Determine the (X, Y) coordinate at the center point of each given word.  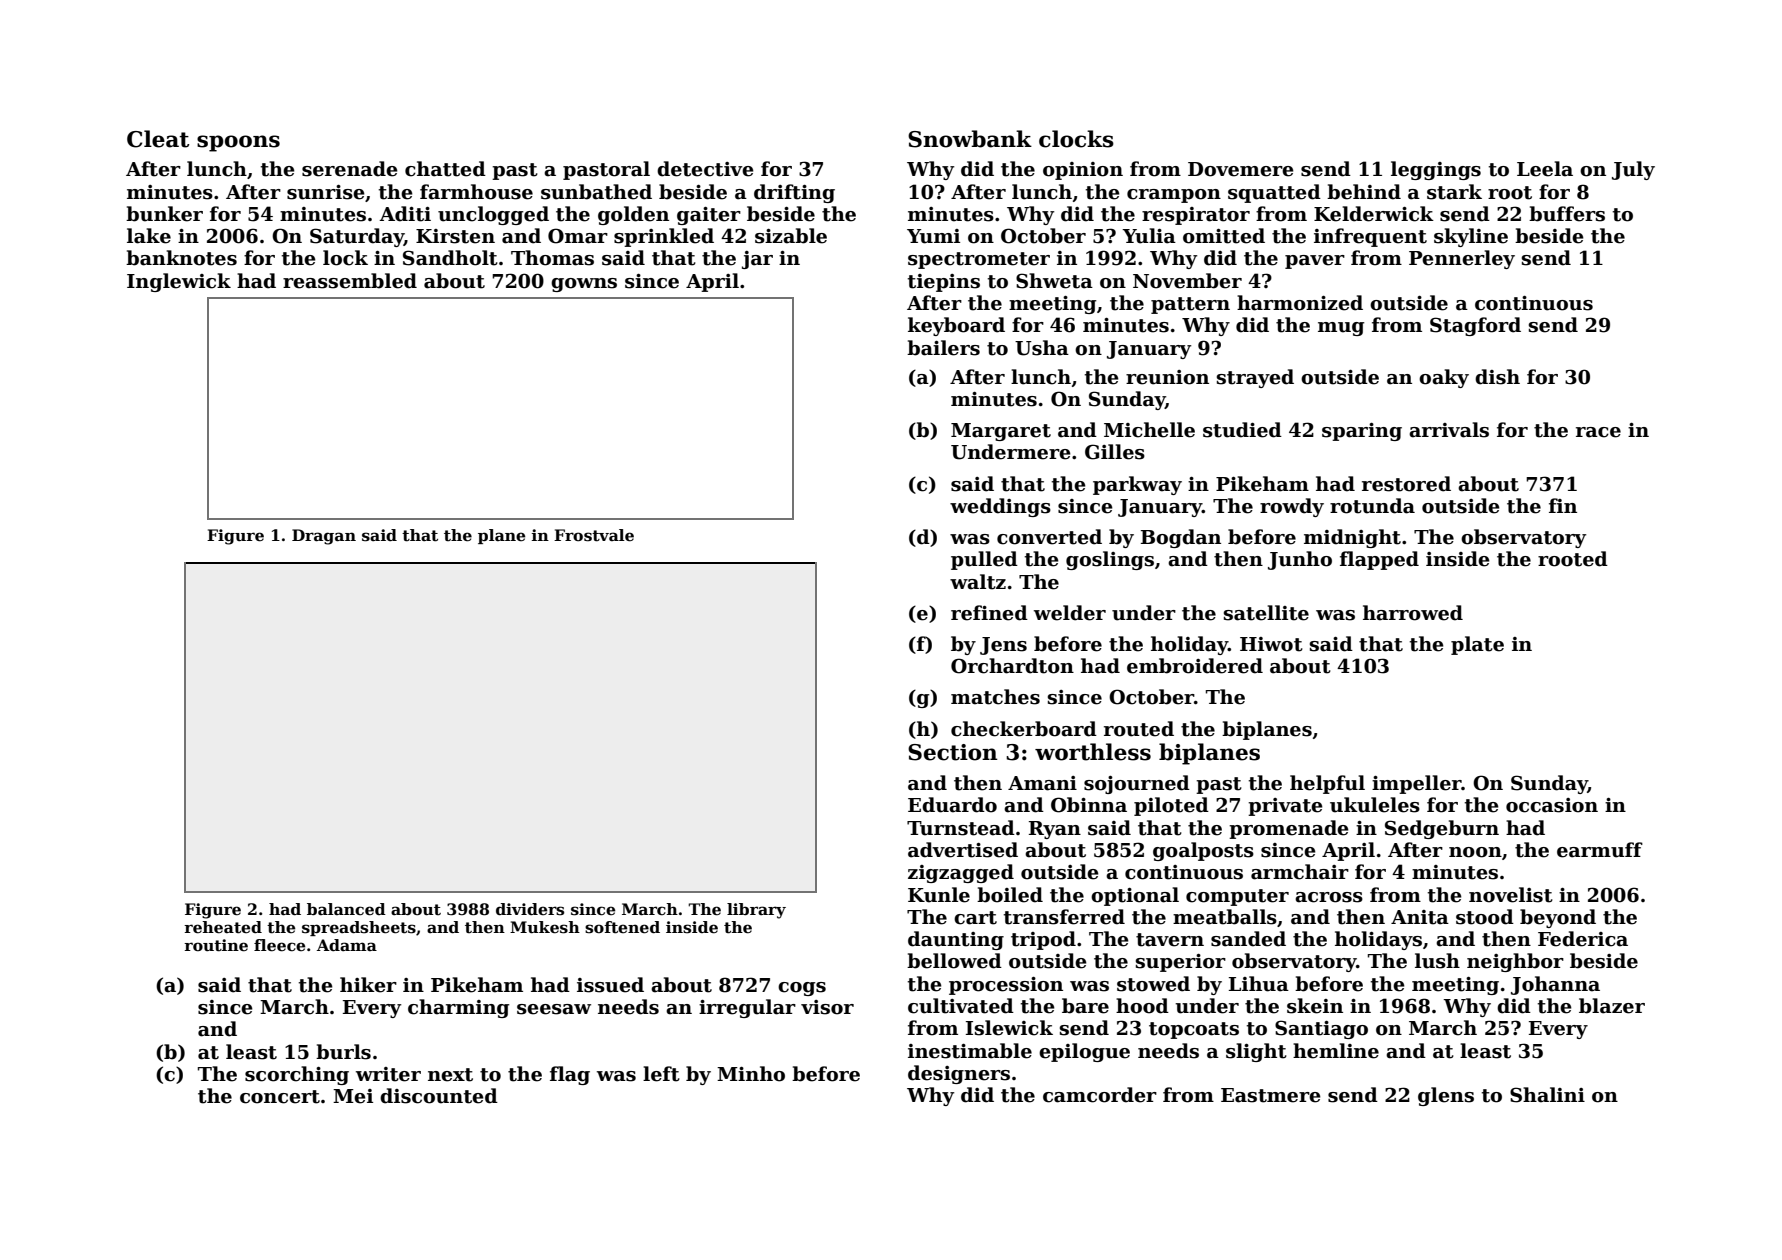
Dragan (324, 537)
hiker (368, 985)
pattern (1190, 305)
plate (1477, 645)
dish (1497, 377)
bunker (164, 214)
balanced (346, 909)
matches (995, 697)
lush (1437, 961)
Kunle (939, 895)
